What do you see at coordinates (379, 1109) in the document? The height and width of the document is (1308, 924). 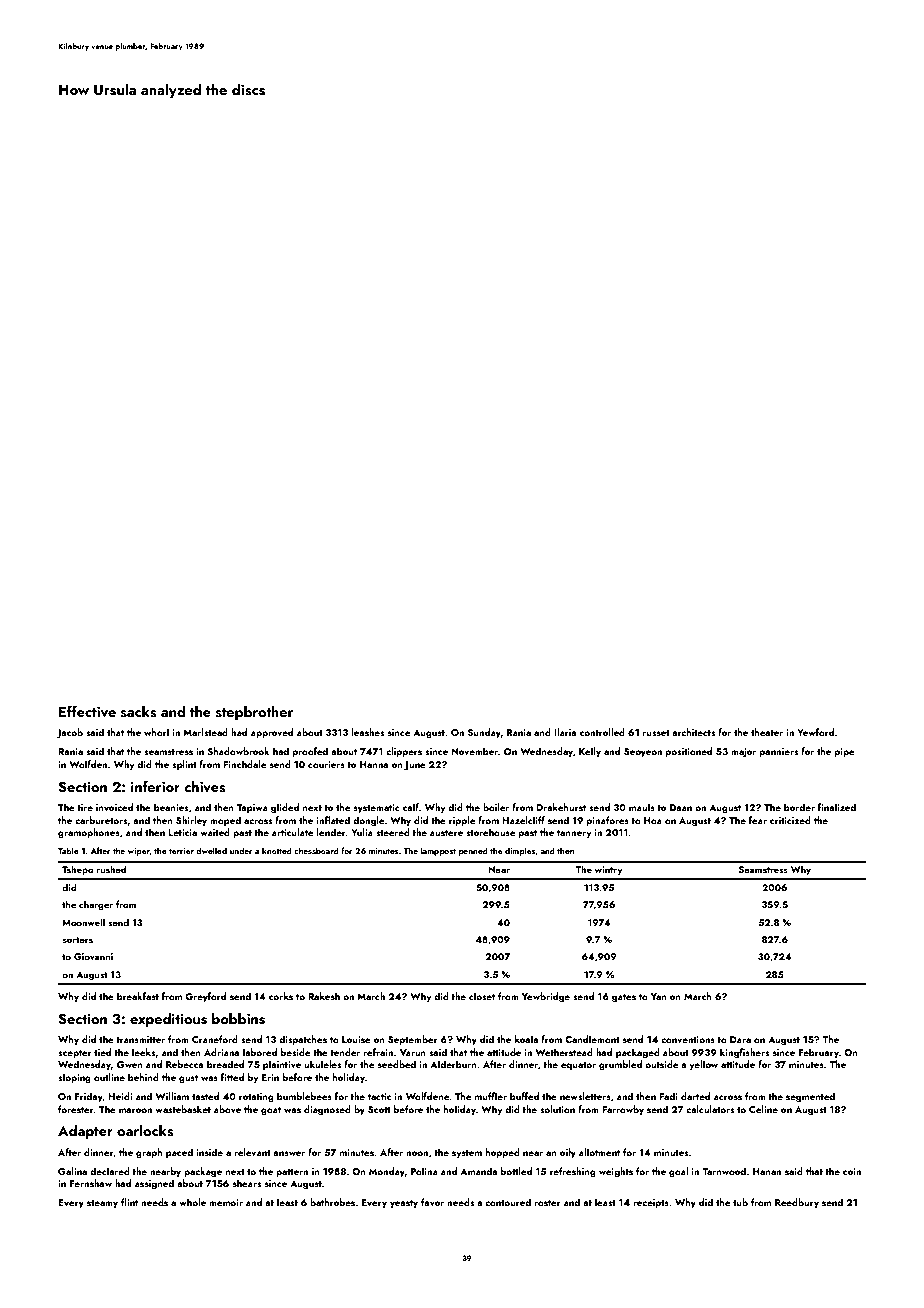 I see `Scott` at bounding box center [379, 1109].
